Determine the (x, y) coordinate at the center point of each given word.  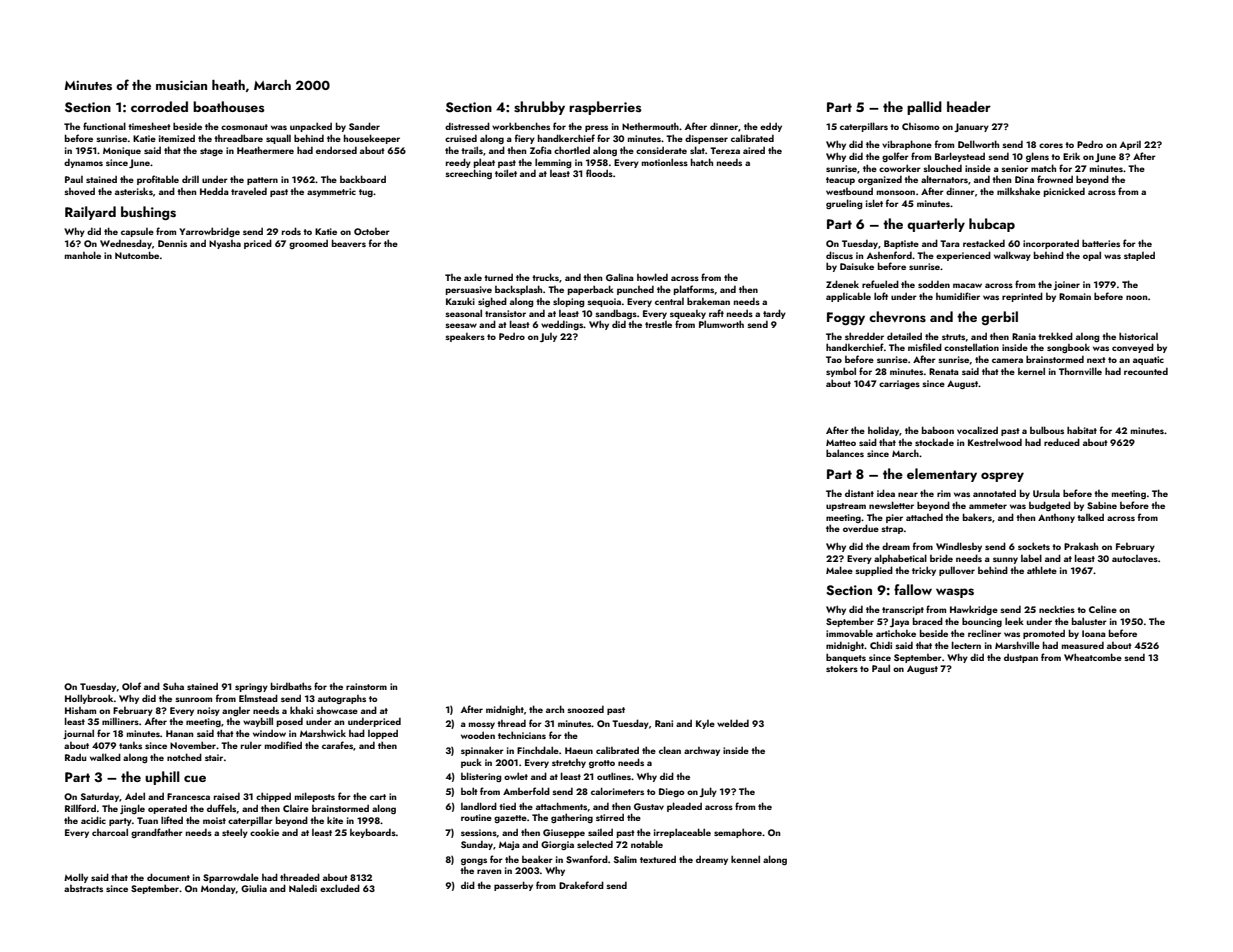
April (1130, 145)
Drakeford (581, 885)
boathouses (228, 106)
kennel (745, 859)
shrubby (539, 108)
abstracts (83, 888)
